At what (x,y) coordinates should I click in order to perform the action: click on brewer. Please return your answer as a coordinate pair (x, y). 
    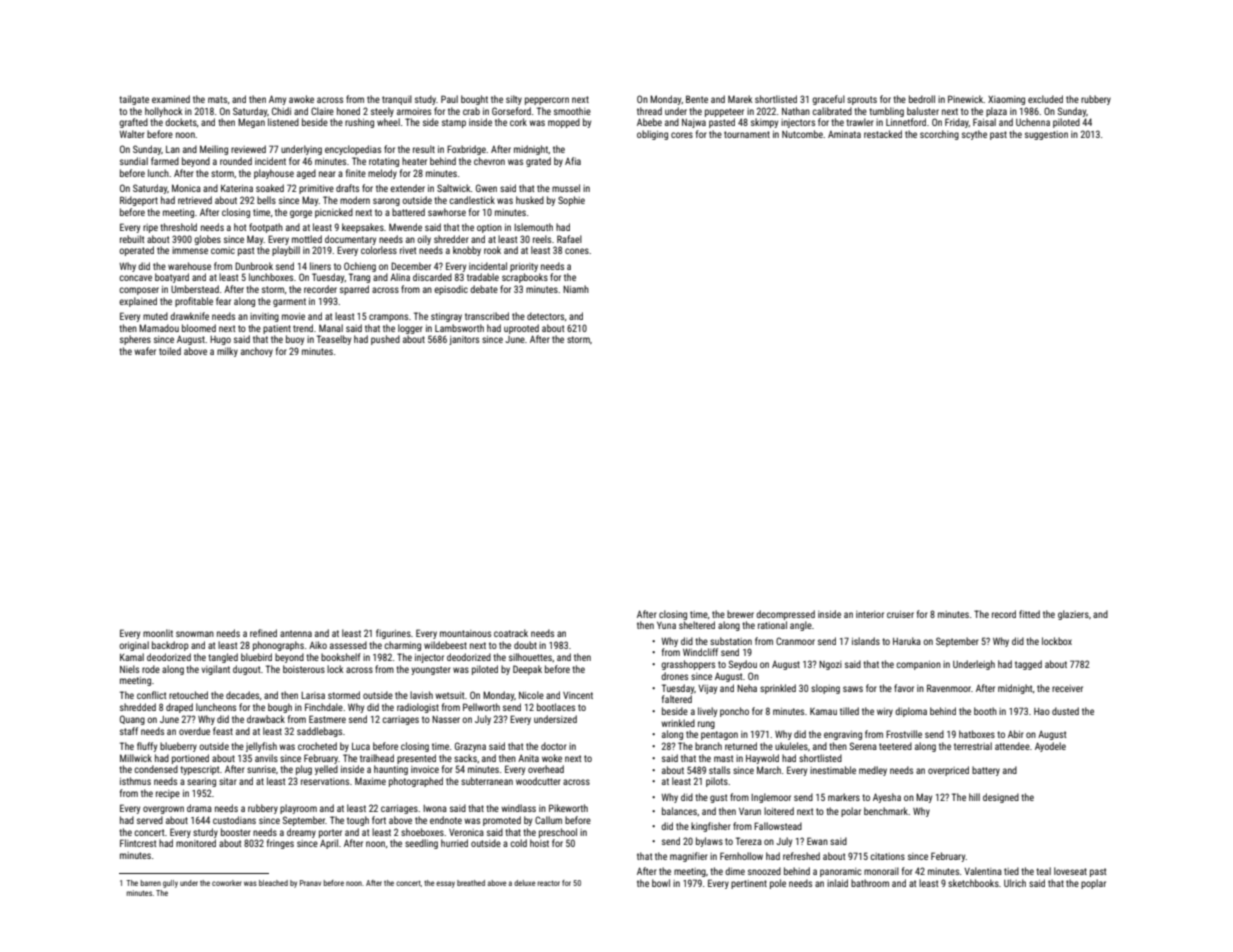
    Looking at the image, I should click on (740, 614).
